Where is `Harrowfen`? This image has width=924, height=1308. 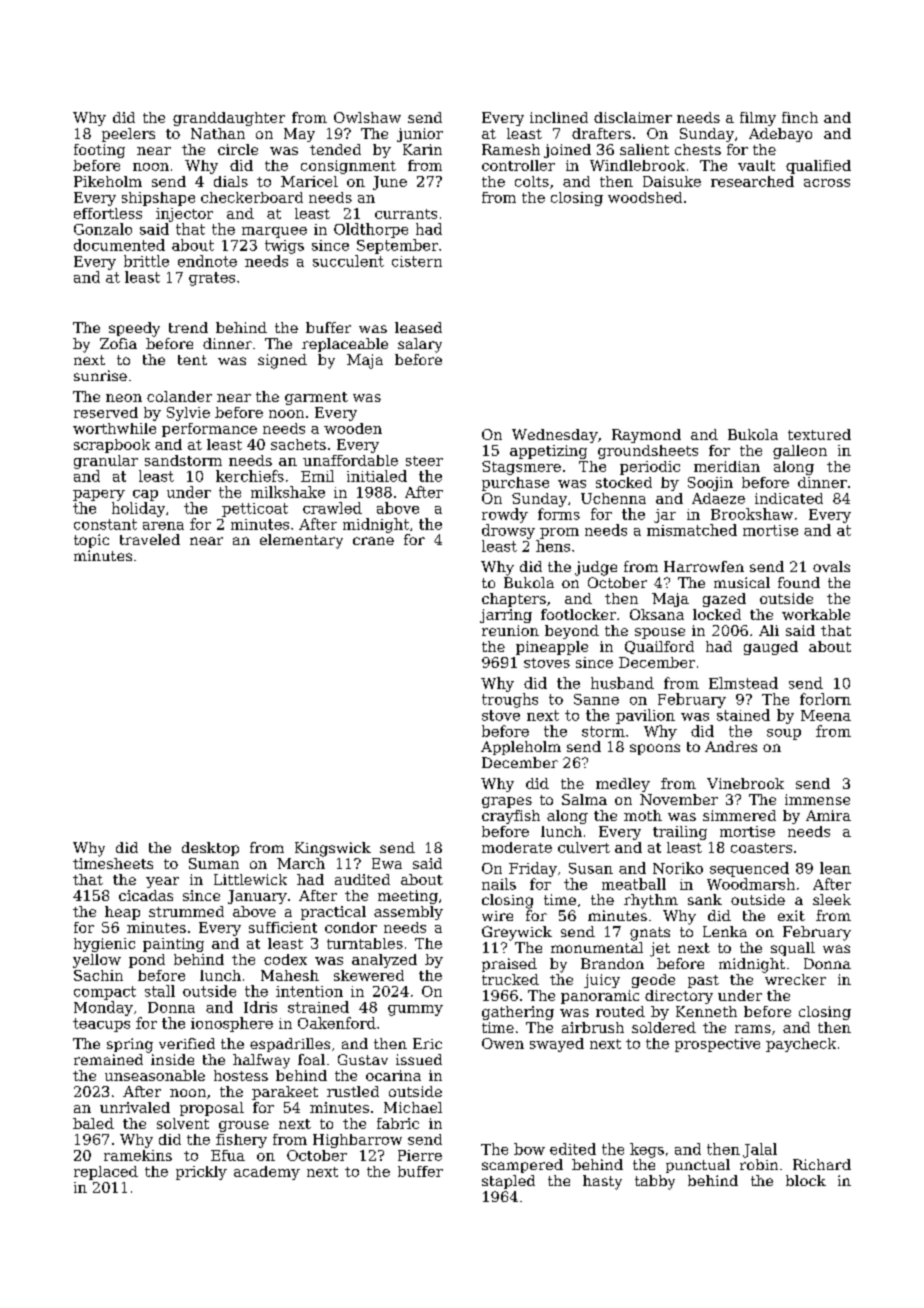
Harrowfen is located at coordinates (704, 566).
